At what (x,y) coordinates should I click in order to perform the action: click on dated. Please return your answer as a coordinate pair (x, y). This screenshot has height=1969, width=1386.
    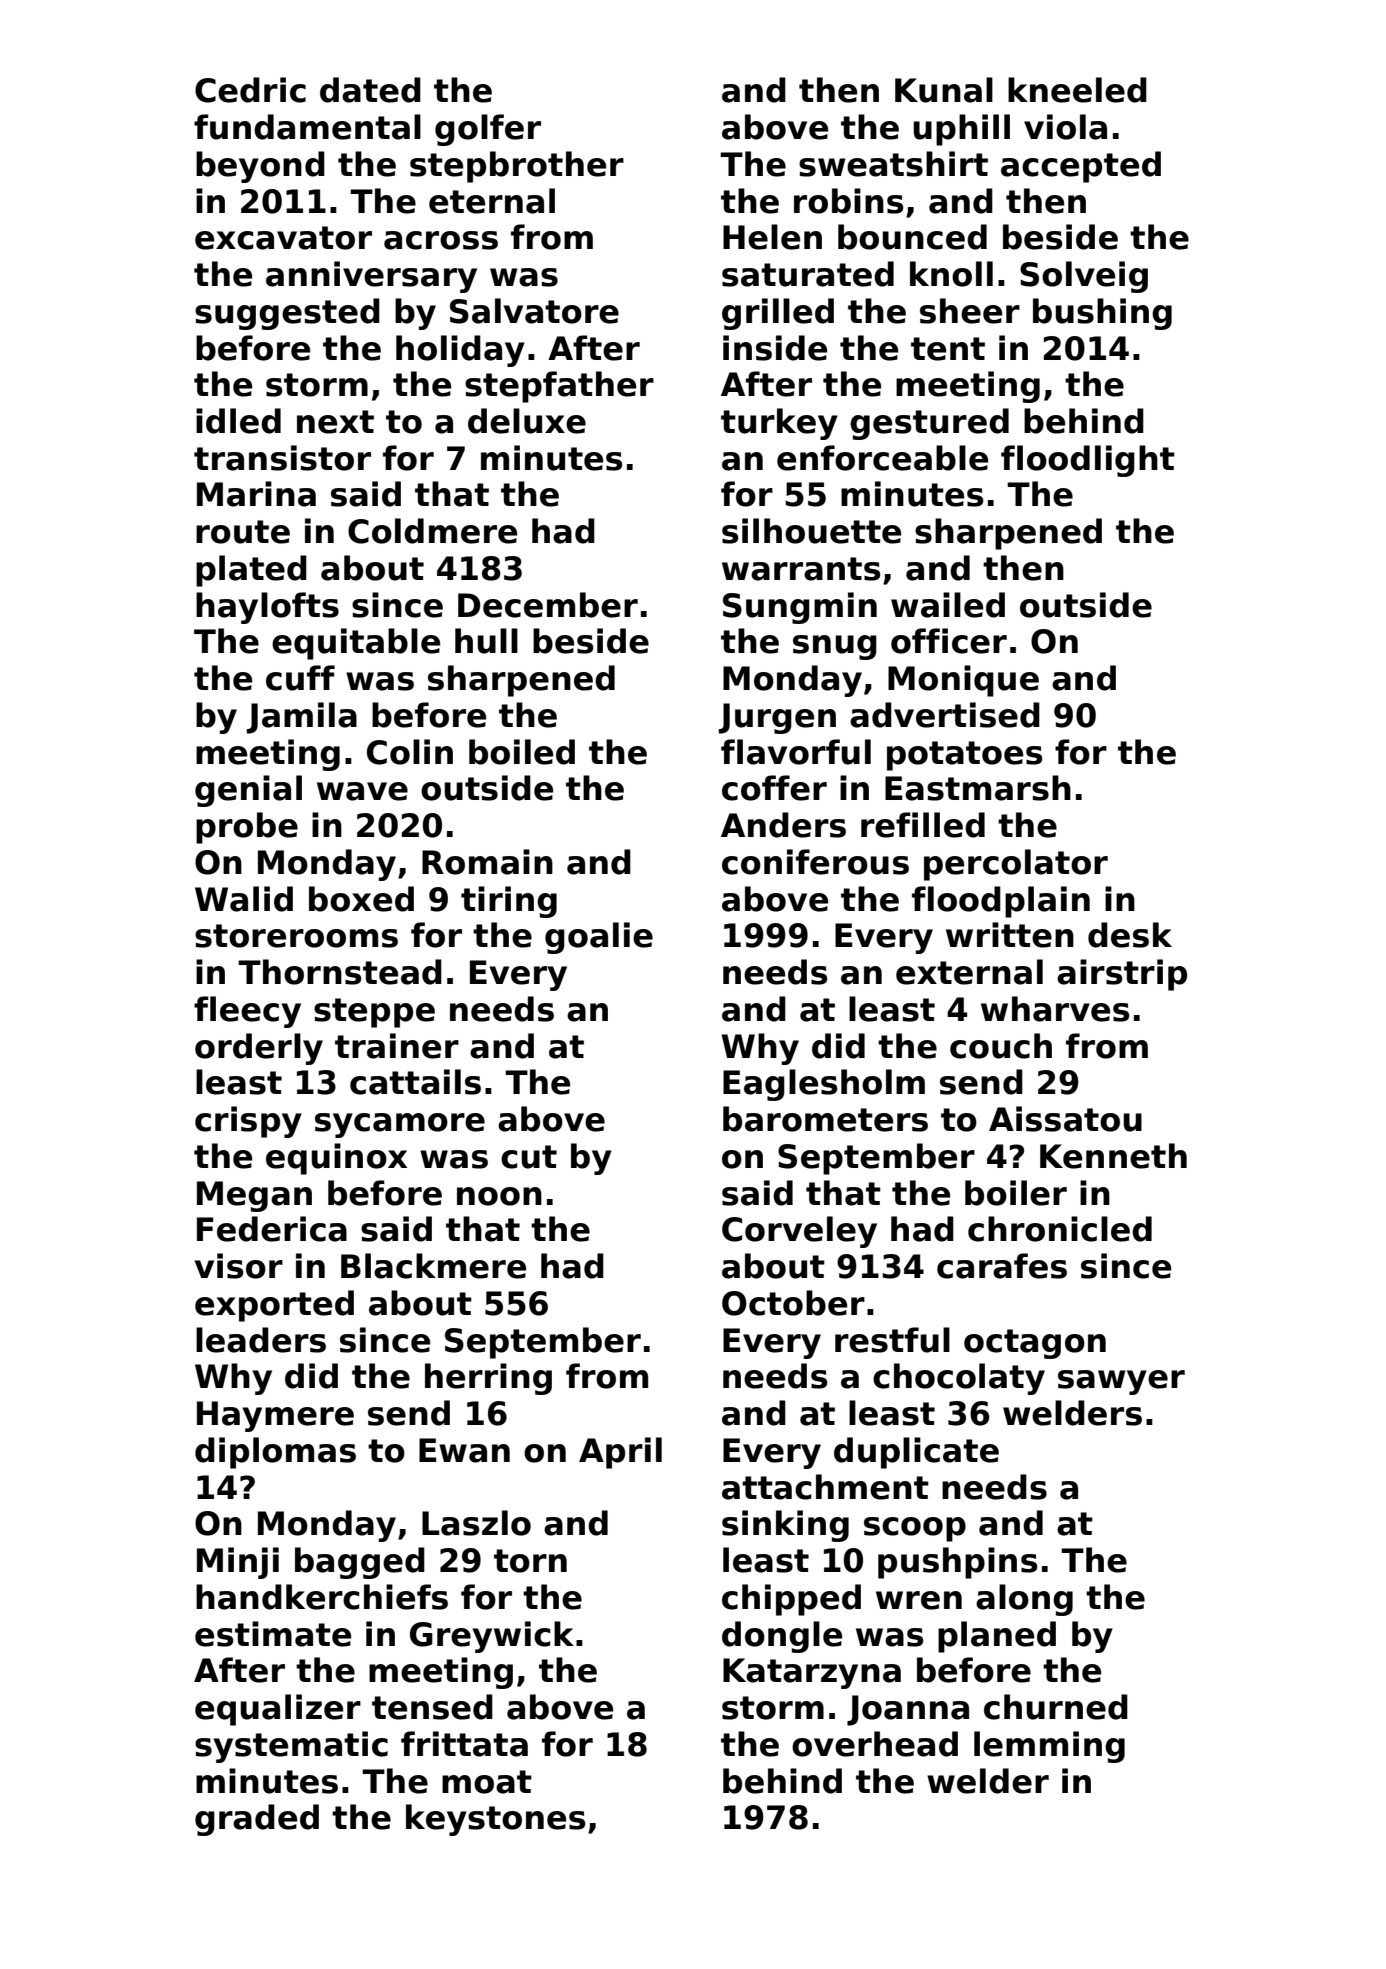
    Looking at the image, I should click on (370, 90).
